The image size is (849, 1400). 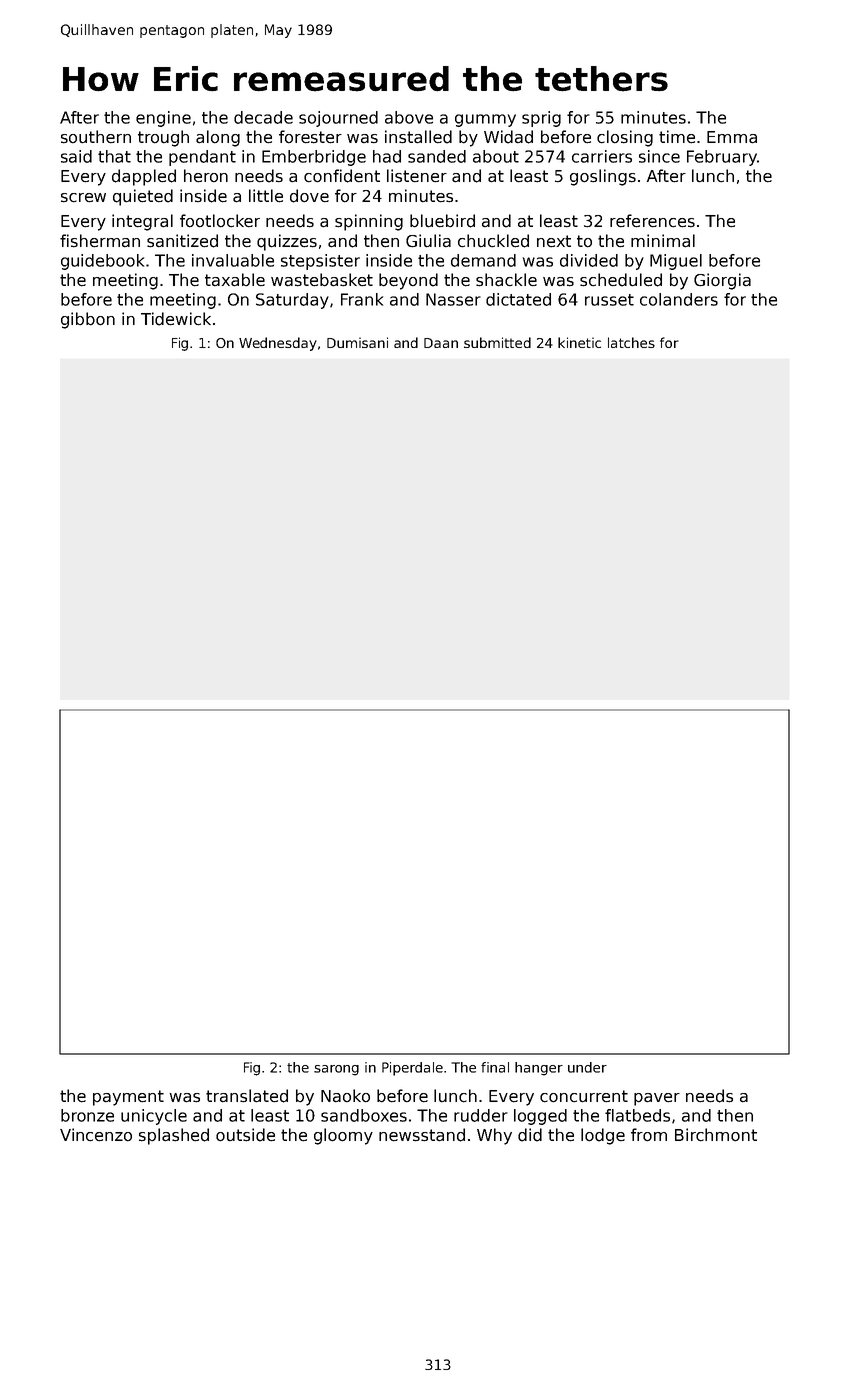 I want to click on time, so click(x=677, y=137).
